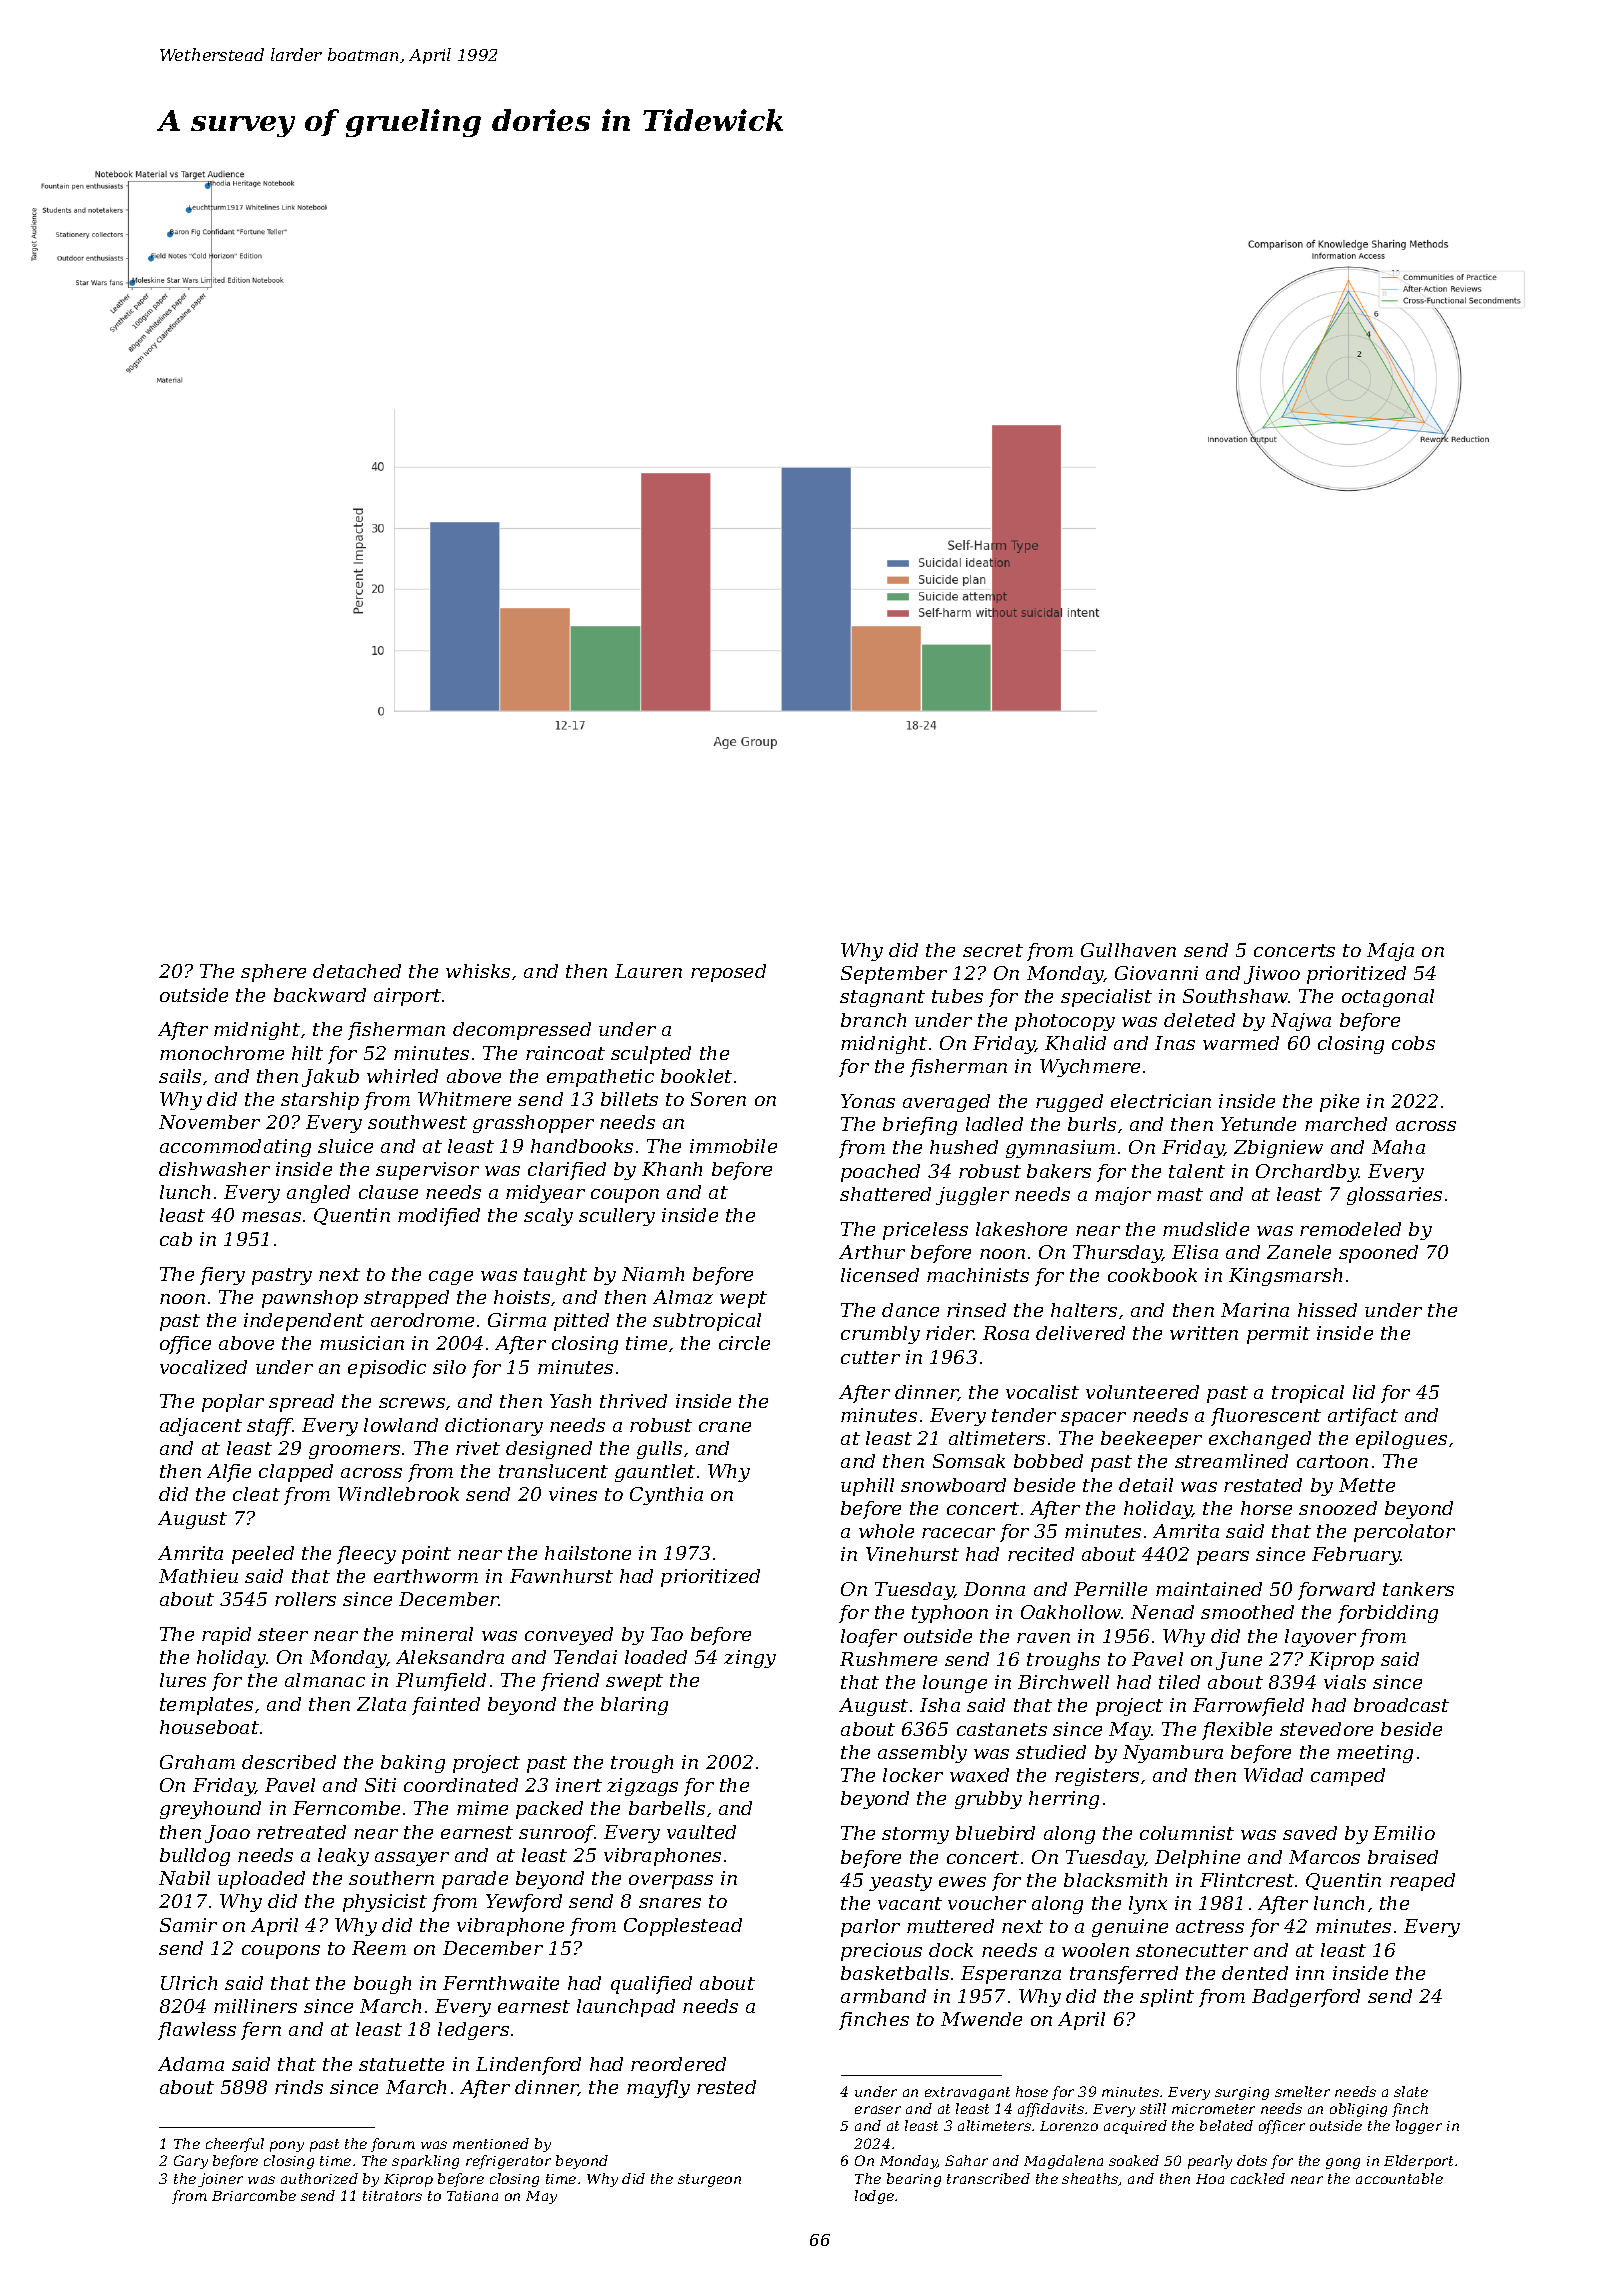 The width and height of the screenshot is (1620, 2292). What do you see at coordinates (988, 1800) in the screenshot?
I see `grubby` at bounding box center [988, 1800].
